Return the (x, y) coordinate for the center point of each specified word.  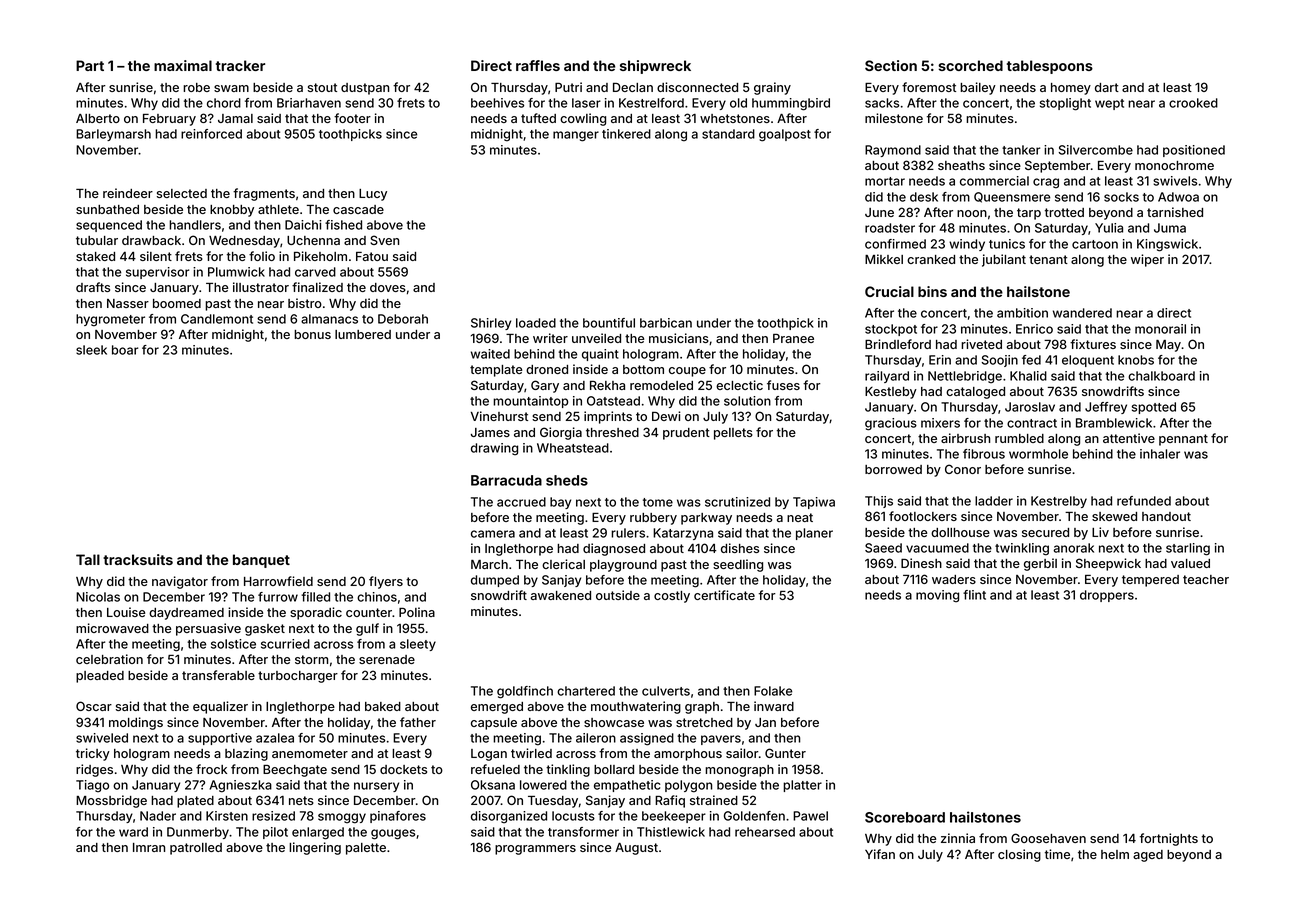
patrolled (196, 849)
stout (322, 87)
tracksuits (138, 559)
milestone (894, 118)
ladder (994, 501)
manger (576, 136)
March (489, 564)
